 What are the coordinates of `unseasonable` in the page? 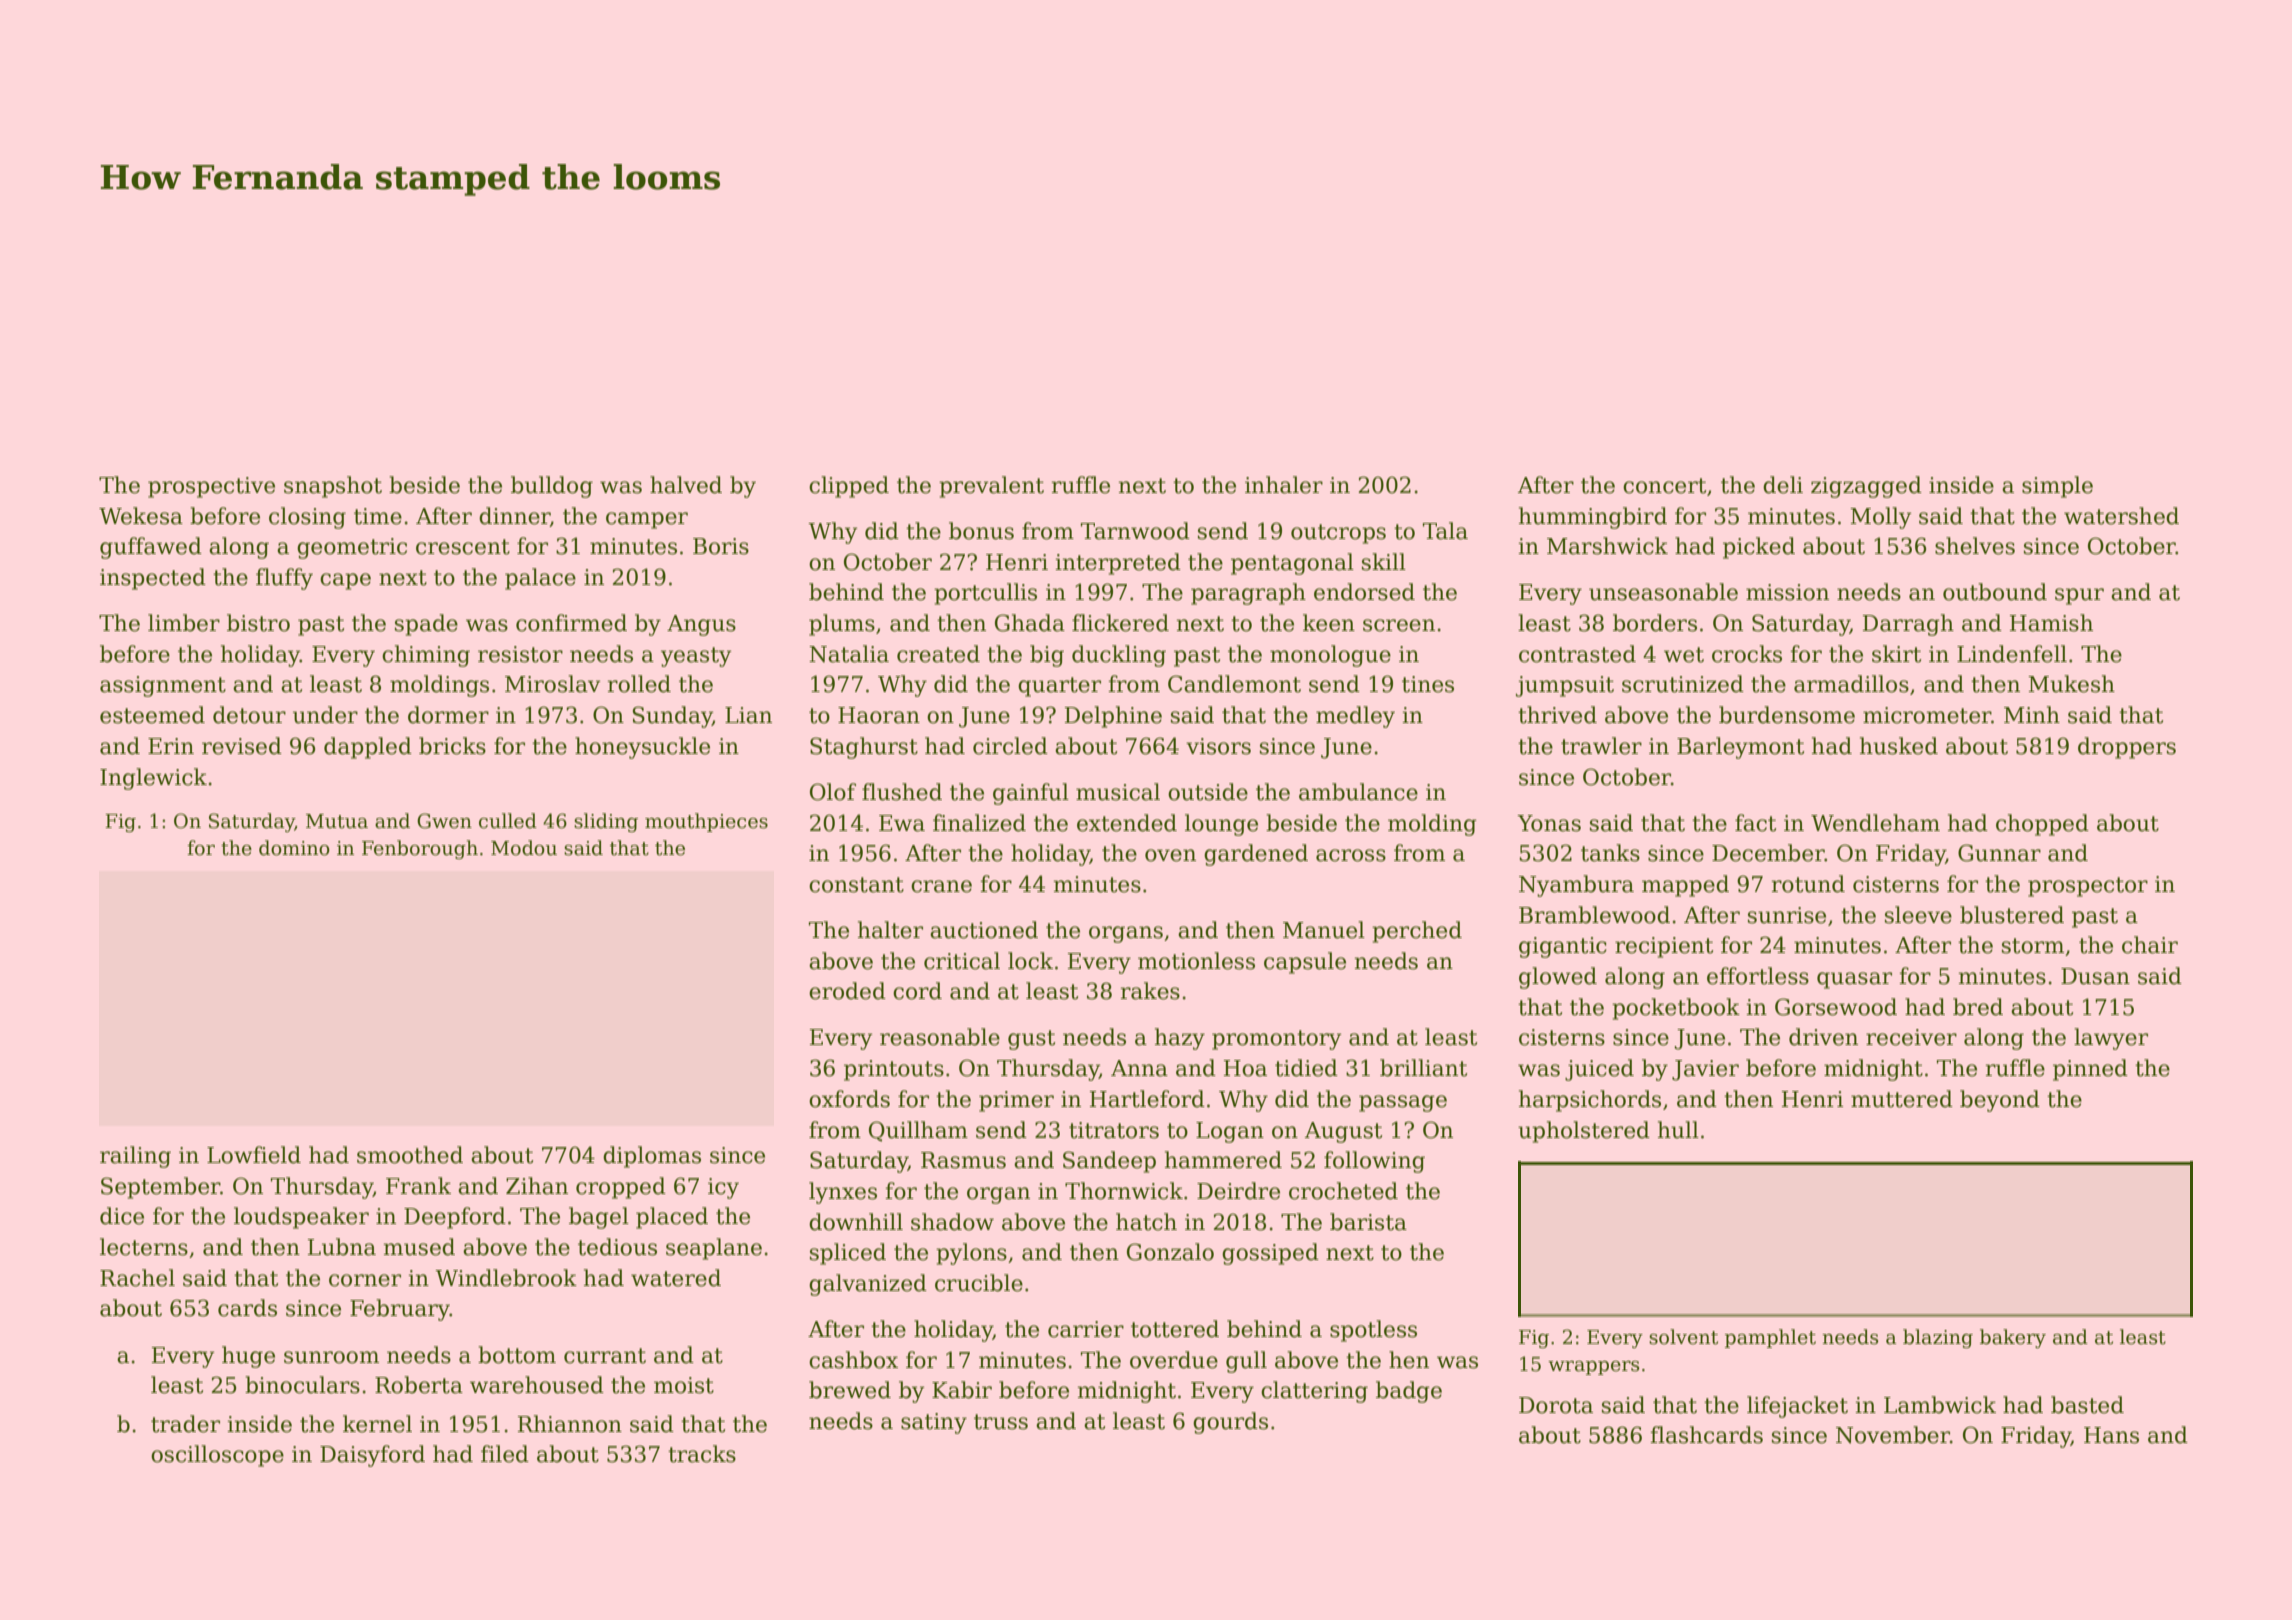 It's located at (1663, 592).
